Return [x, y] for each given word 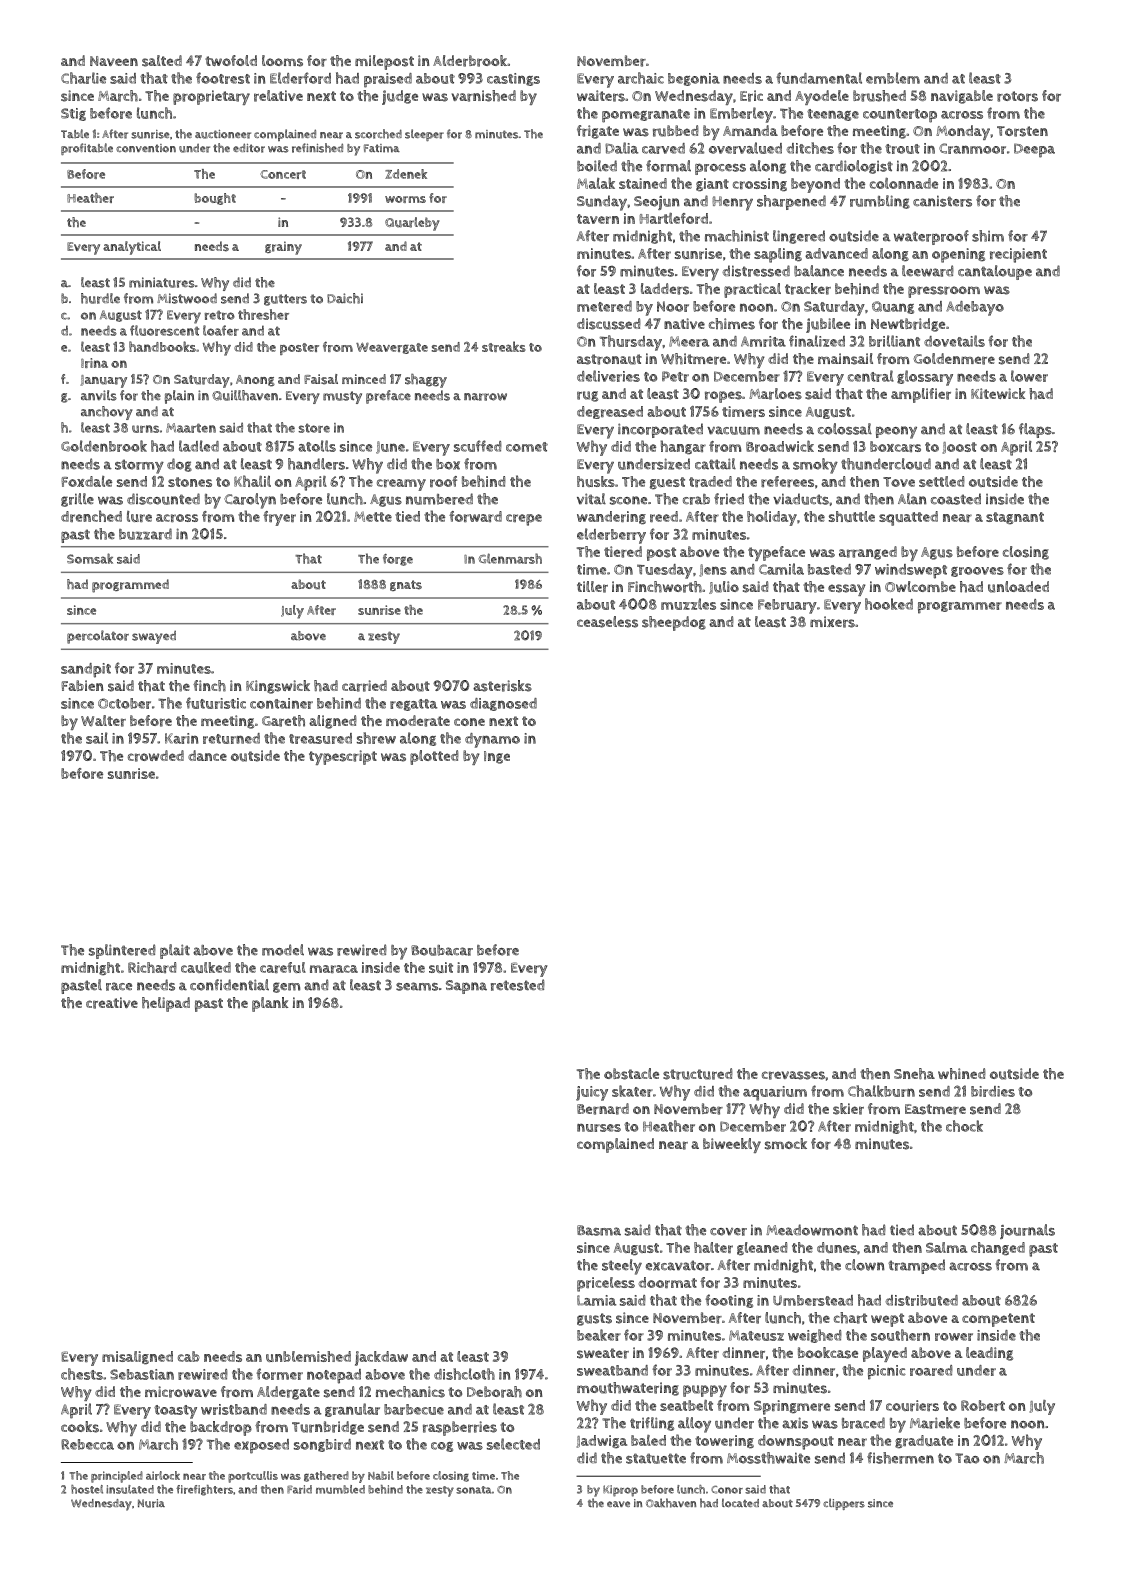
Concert [283, 174]
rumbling [880, 202]
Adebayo [975, 308]
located [740, 1503]
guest [667, 483]
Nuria [151, 1503]
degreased [610, 412]
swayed [154, 637]
